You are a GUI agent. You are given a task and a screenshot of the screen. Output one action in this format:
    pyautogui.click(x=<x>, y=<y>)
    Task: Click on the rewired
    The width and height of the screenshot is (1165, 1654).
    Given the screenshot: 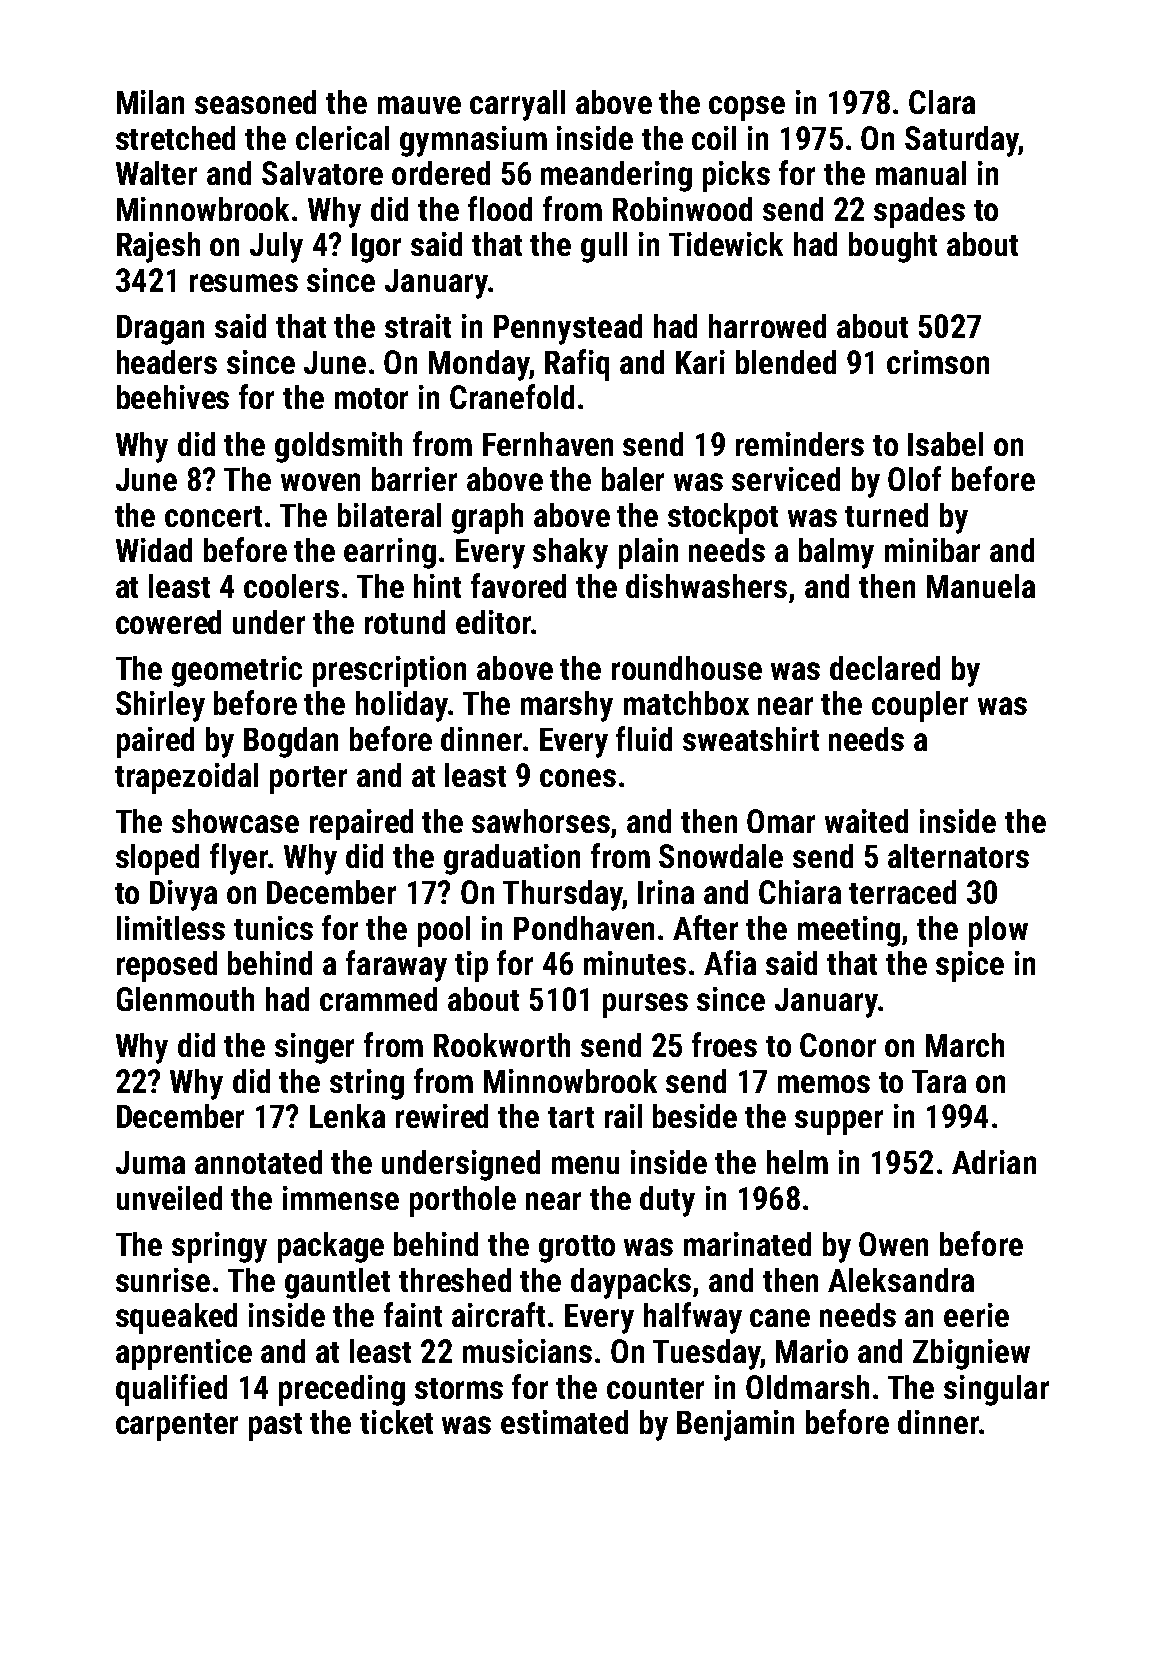 What is the action you would take?
    pyautogui.click(x=442, y=1116)
